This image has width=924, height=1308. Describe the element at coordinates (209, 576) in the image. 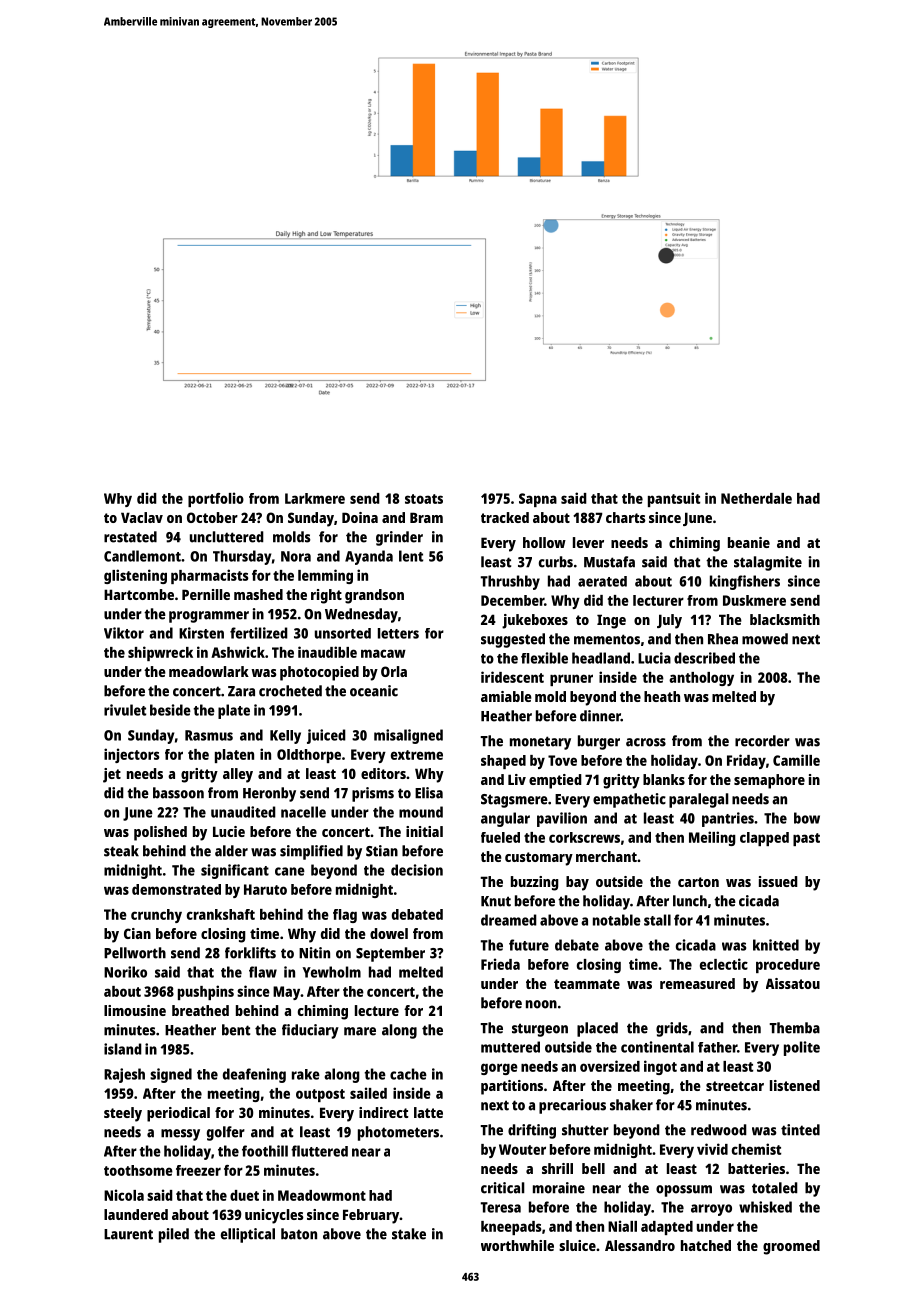

I see `pharmacists` at that location.
